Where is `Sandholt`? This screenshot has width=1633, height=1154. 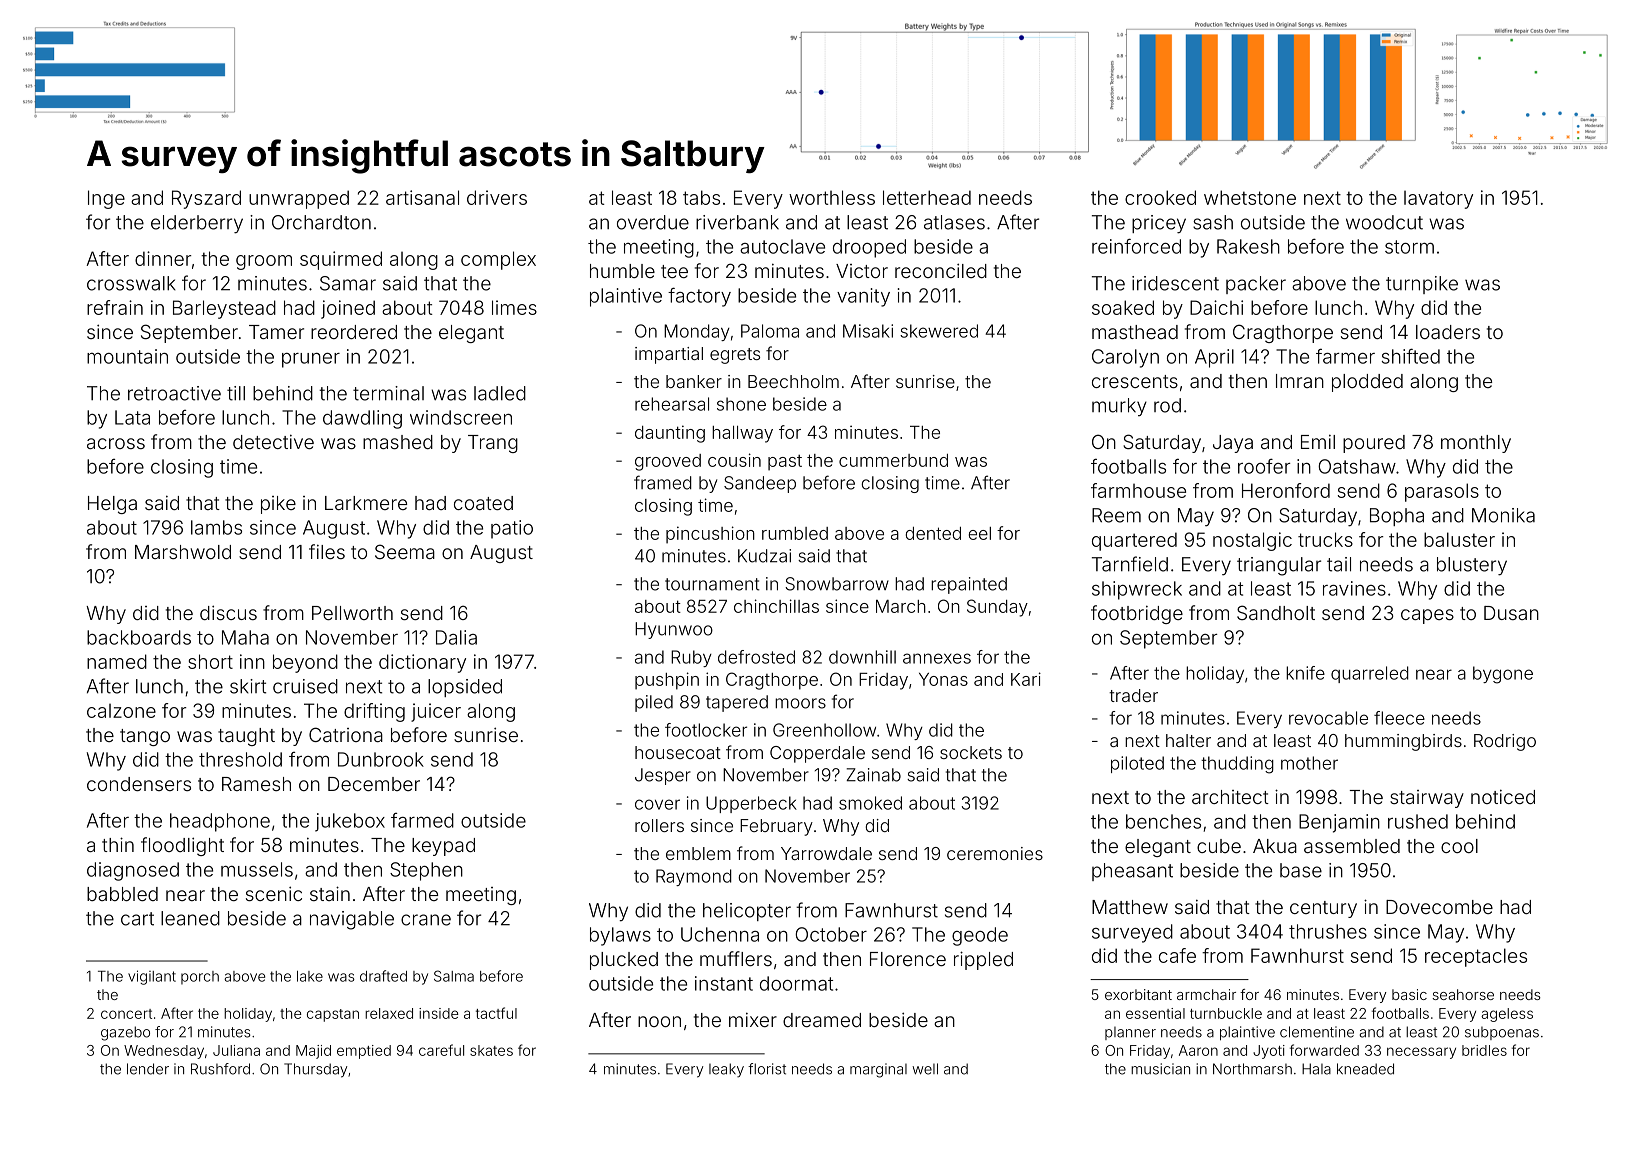 Sandholt is located at coordinates (1276, 612).
